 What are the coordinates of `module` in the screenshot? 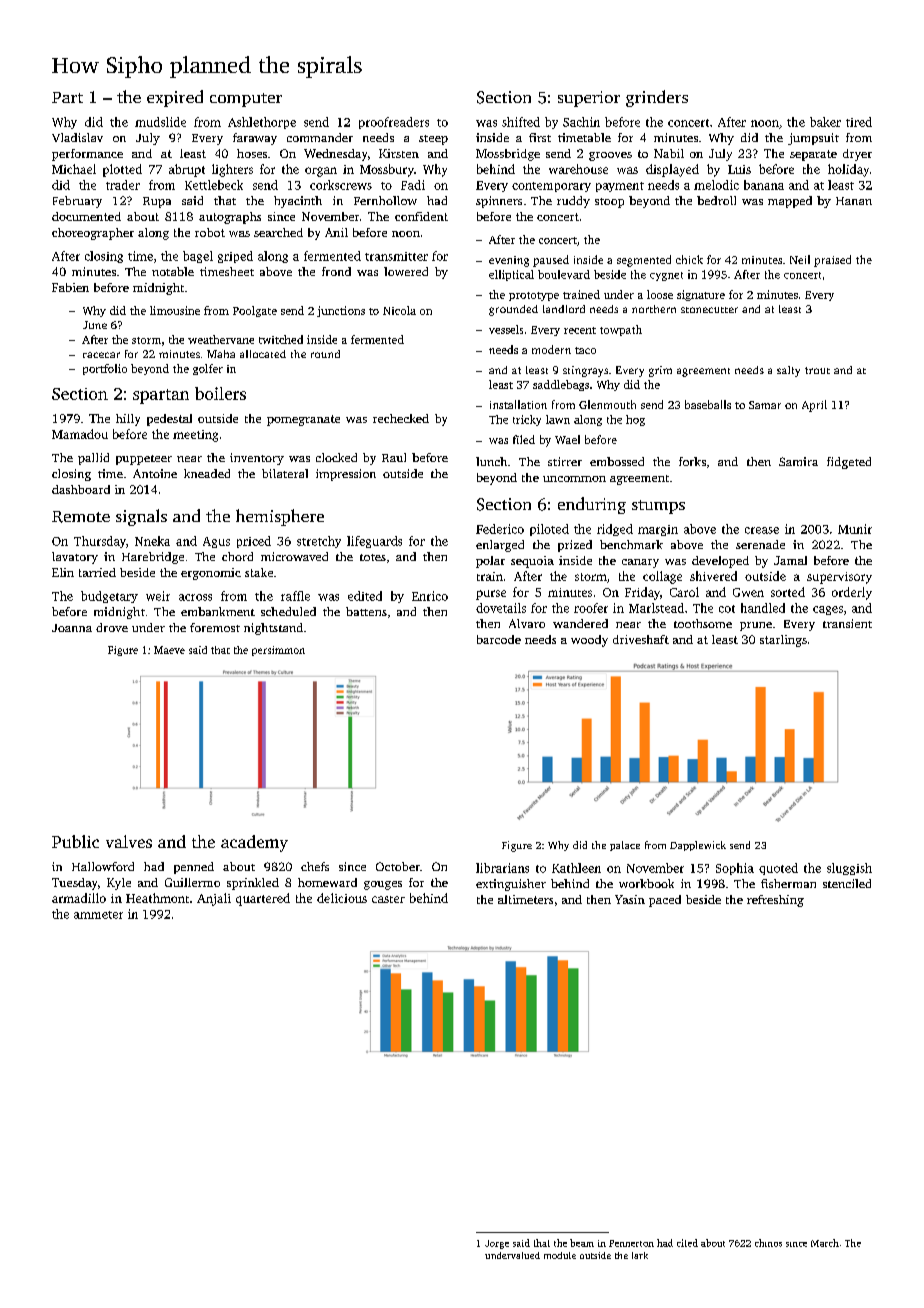 It's located at (560, 1255).
